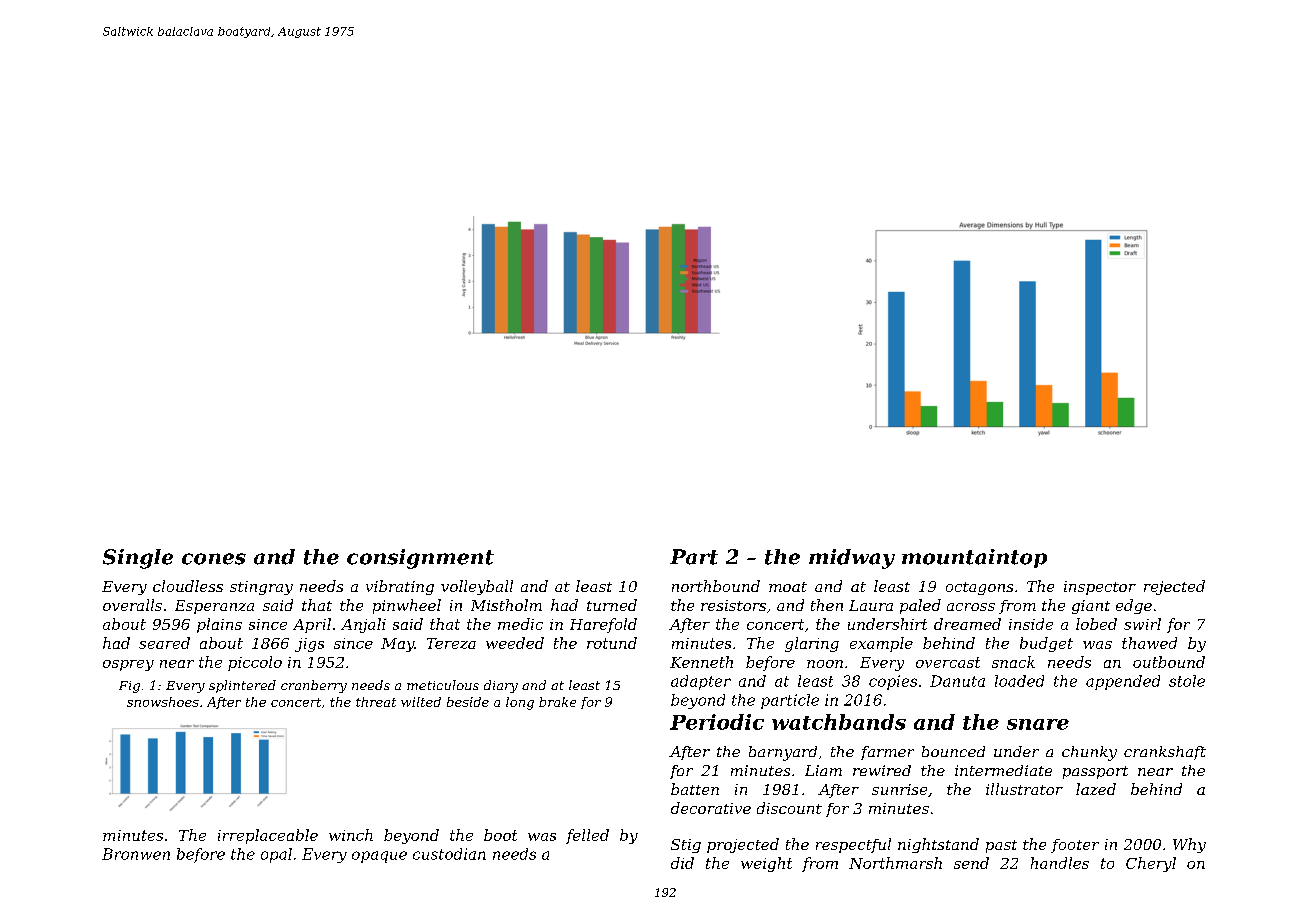  Describe the element at coordinates (1038, 724) in the document. I see `snare` at that location.
